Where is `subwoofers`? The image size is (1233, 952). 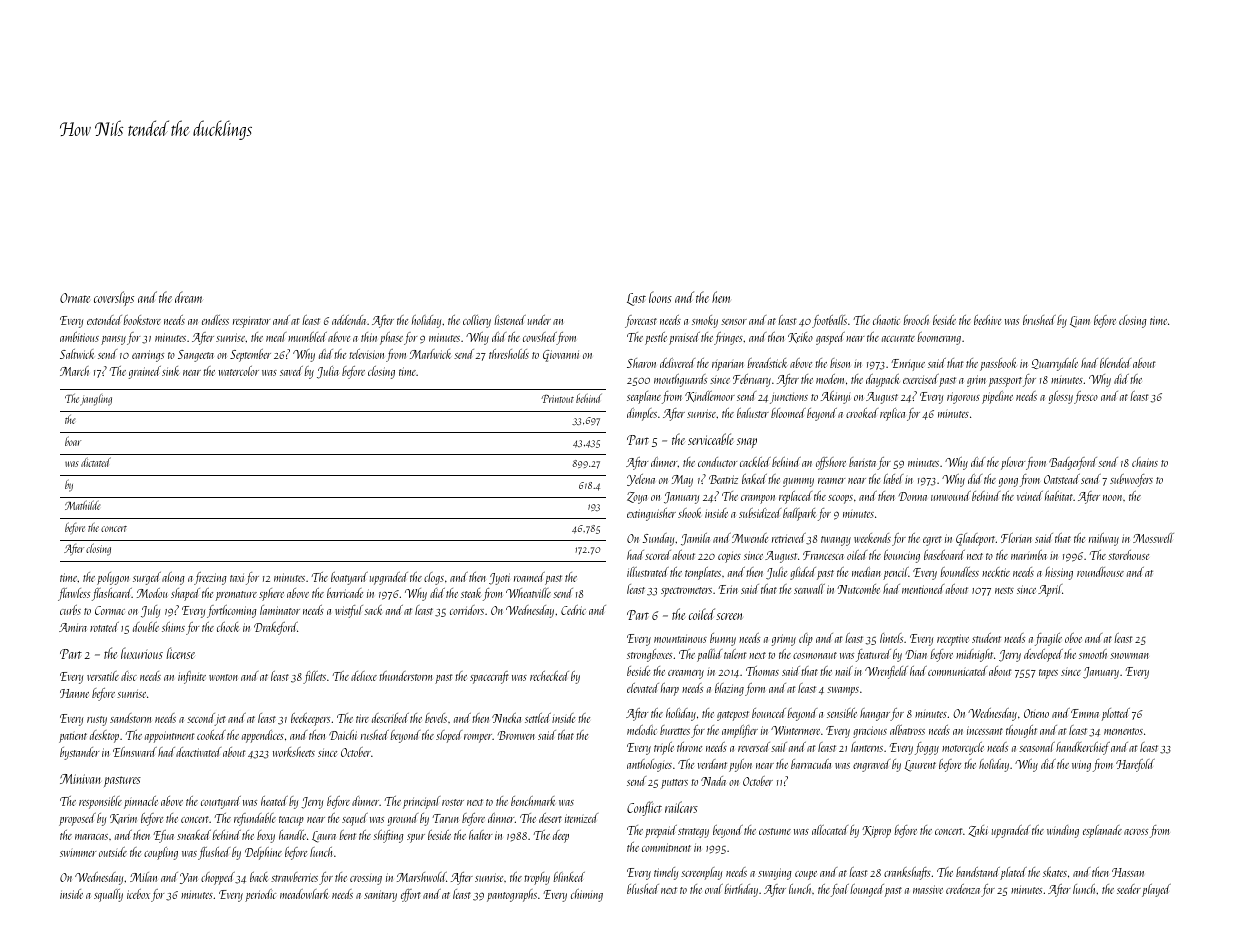
subwoofers is located at coordinates (1131, 480).
